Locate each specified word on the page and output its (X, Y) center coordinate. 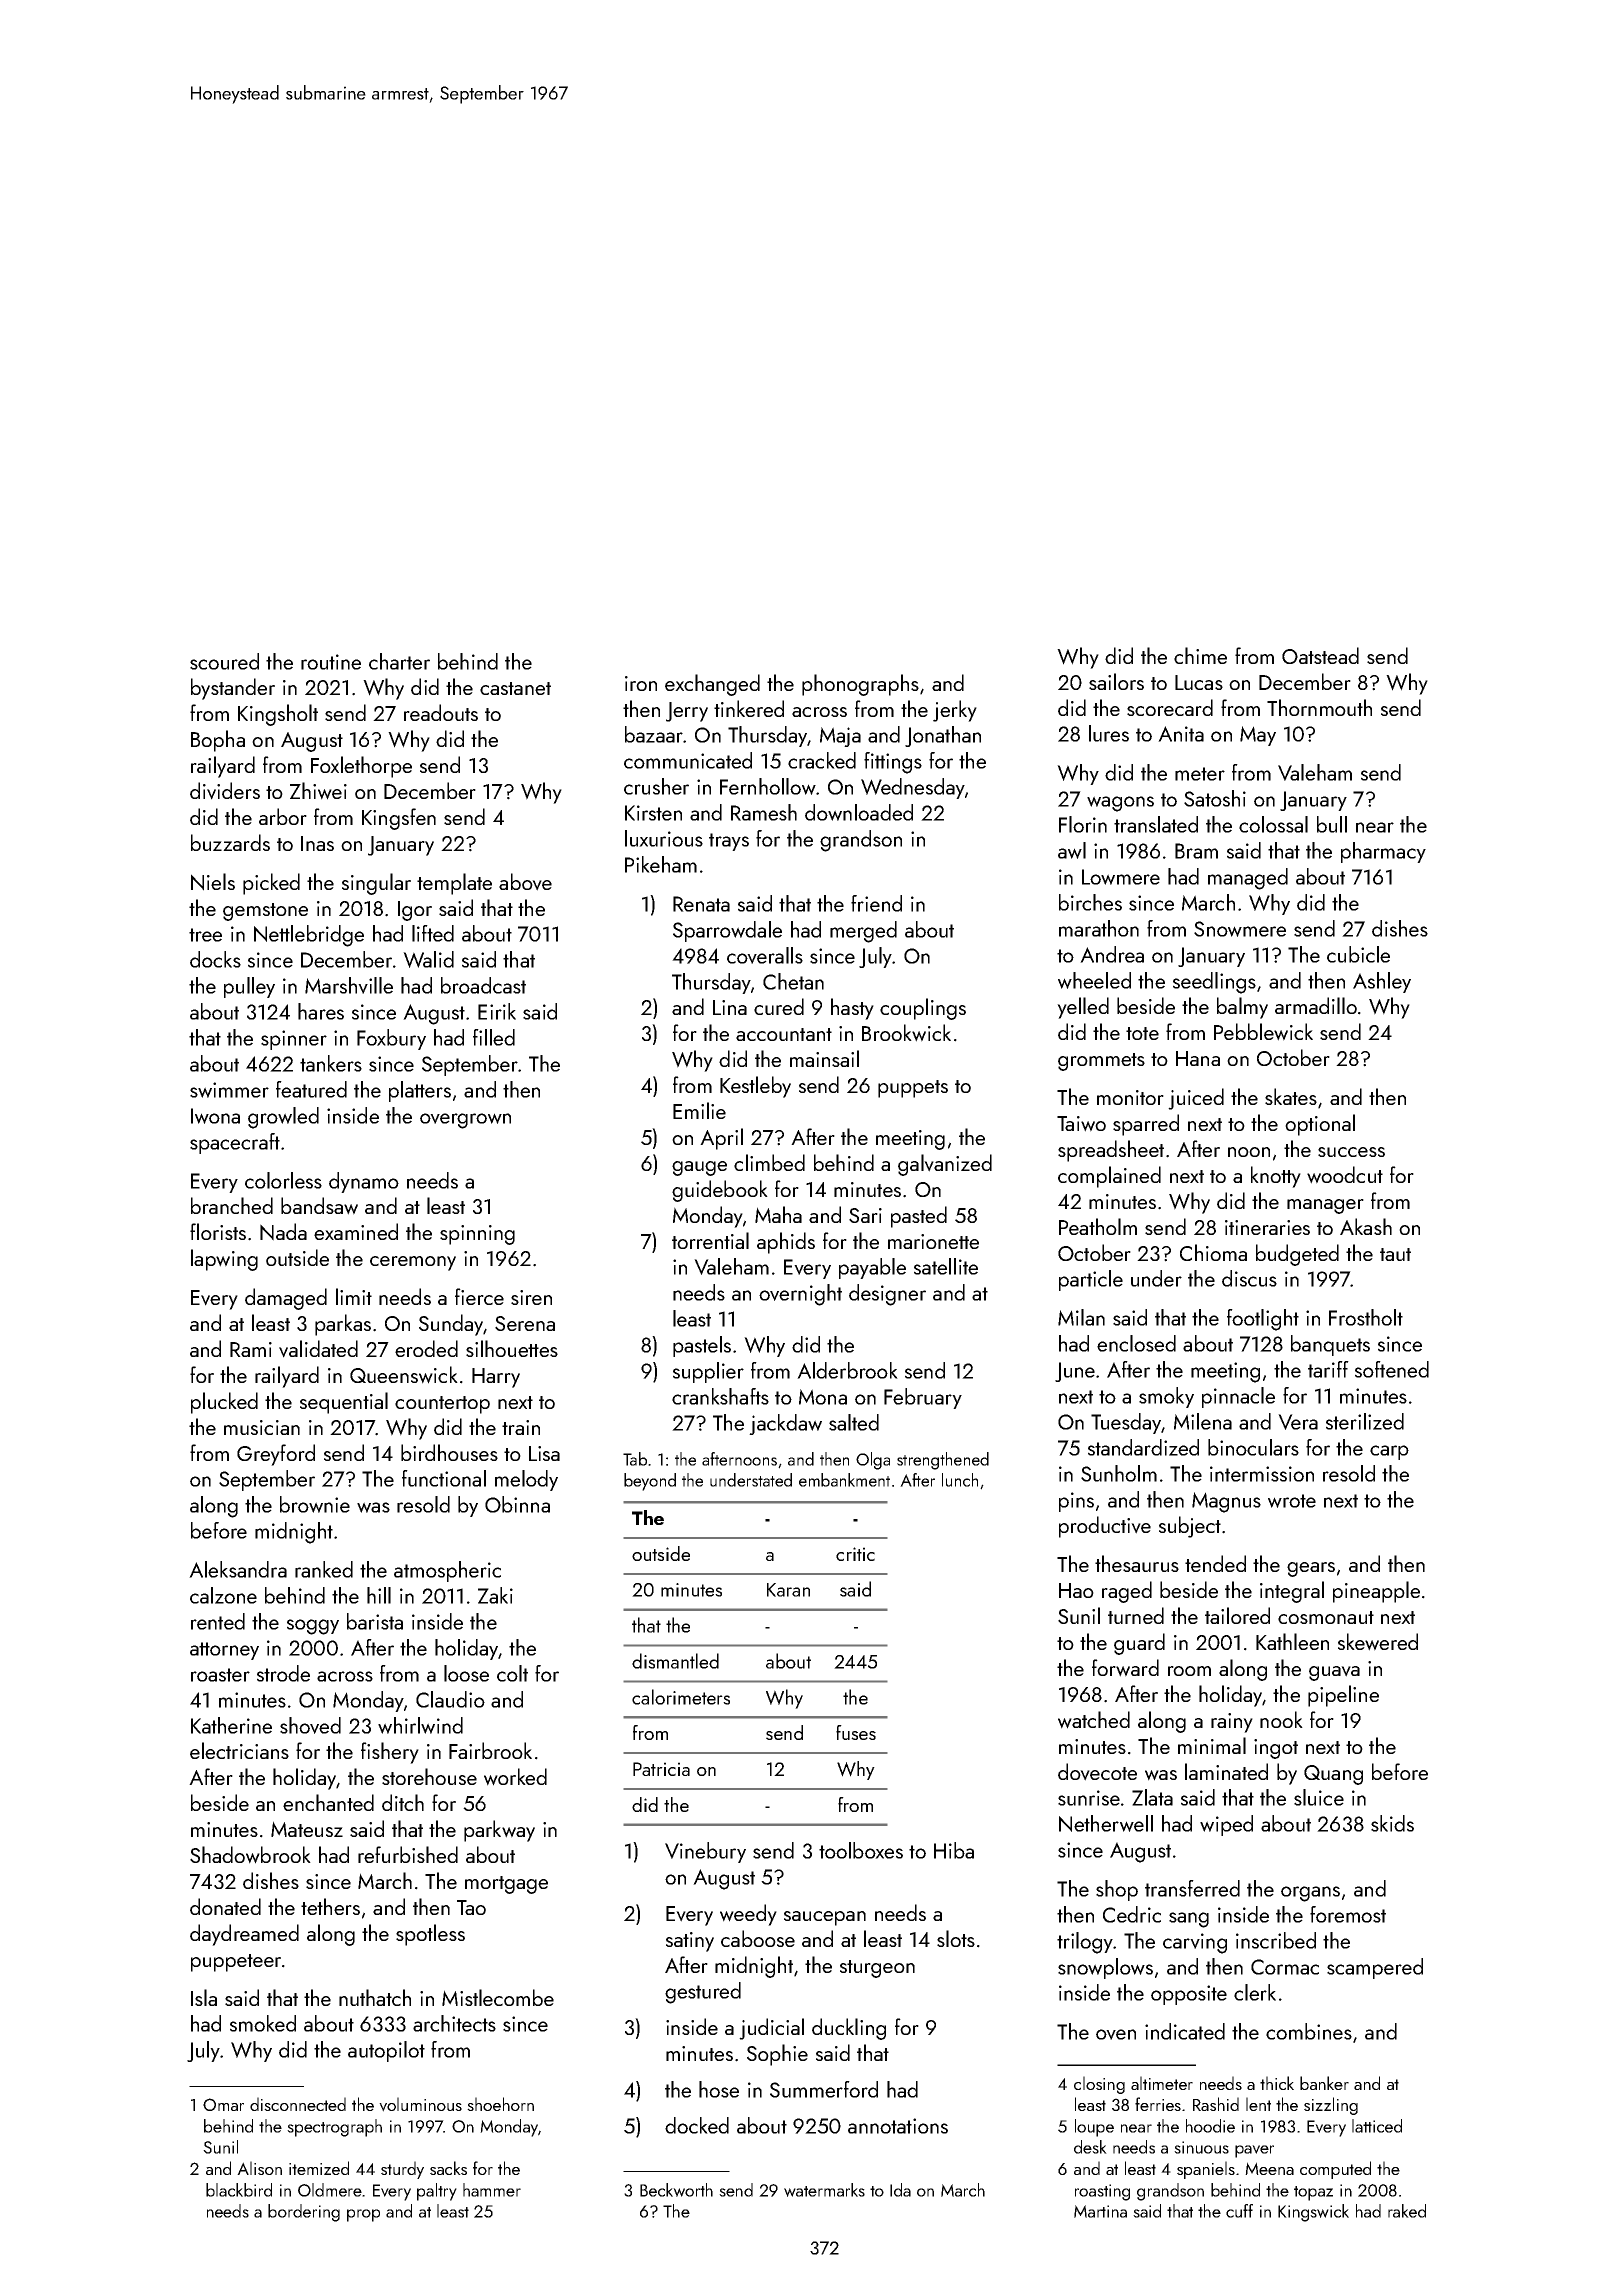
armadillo (1316, 1005)
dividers (225, 791)
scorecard (1170, 707)
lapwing (224, 1260)
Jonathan (943, 736)
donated (225, 1906)
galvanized (945, 1165)
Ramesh (764, 812)
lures (1109, 733)
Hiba (954, 1850)
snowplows (1105, 1968)
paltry (437, 2192)
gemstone (265, 912)
